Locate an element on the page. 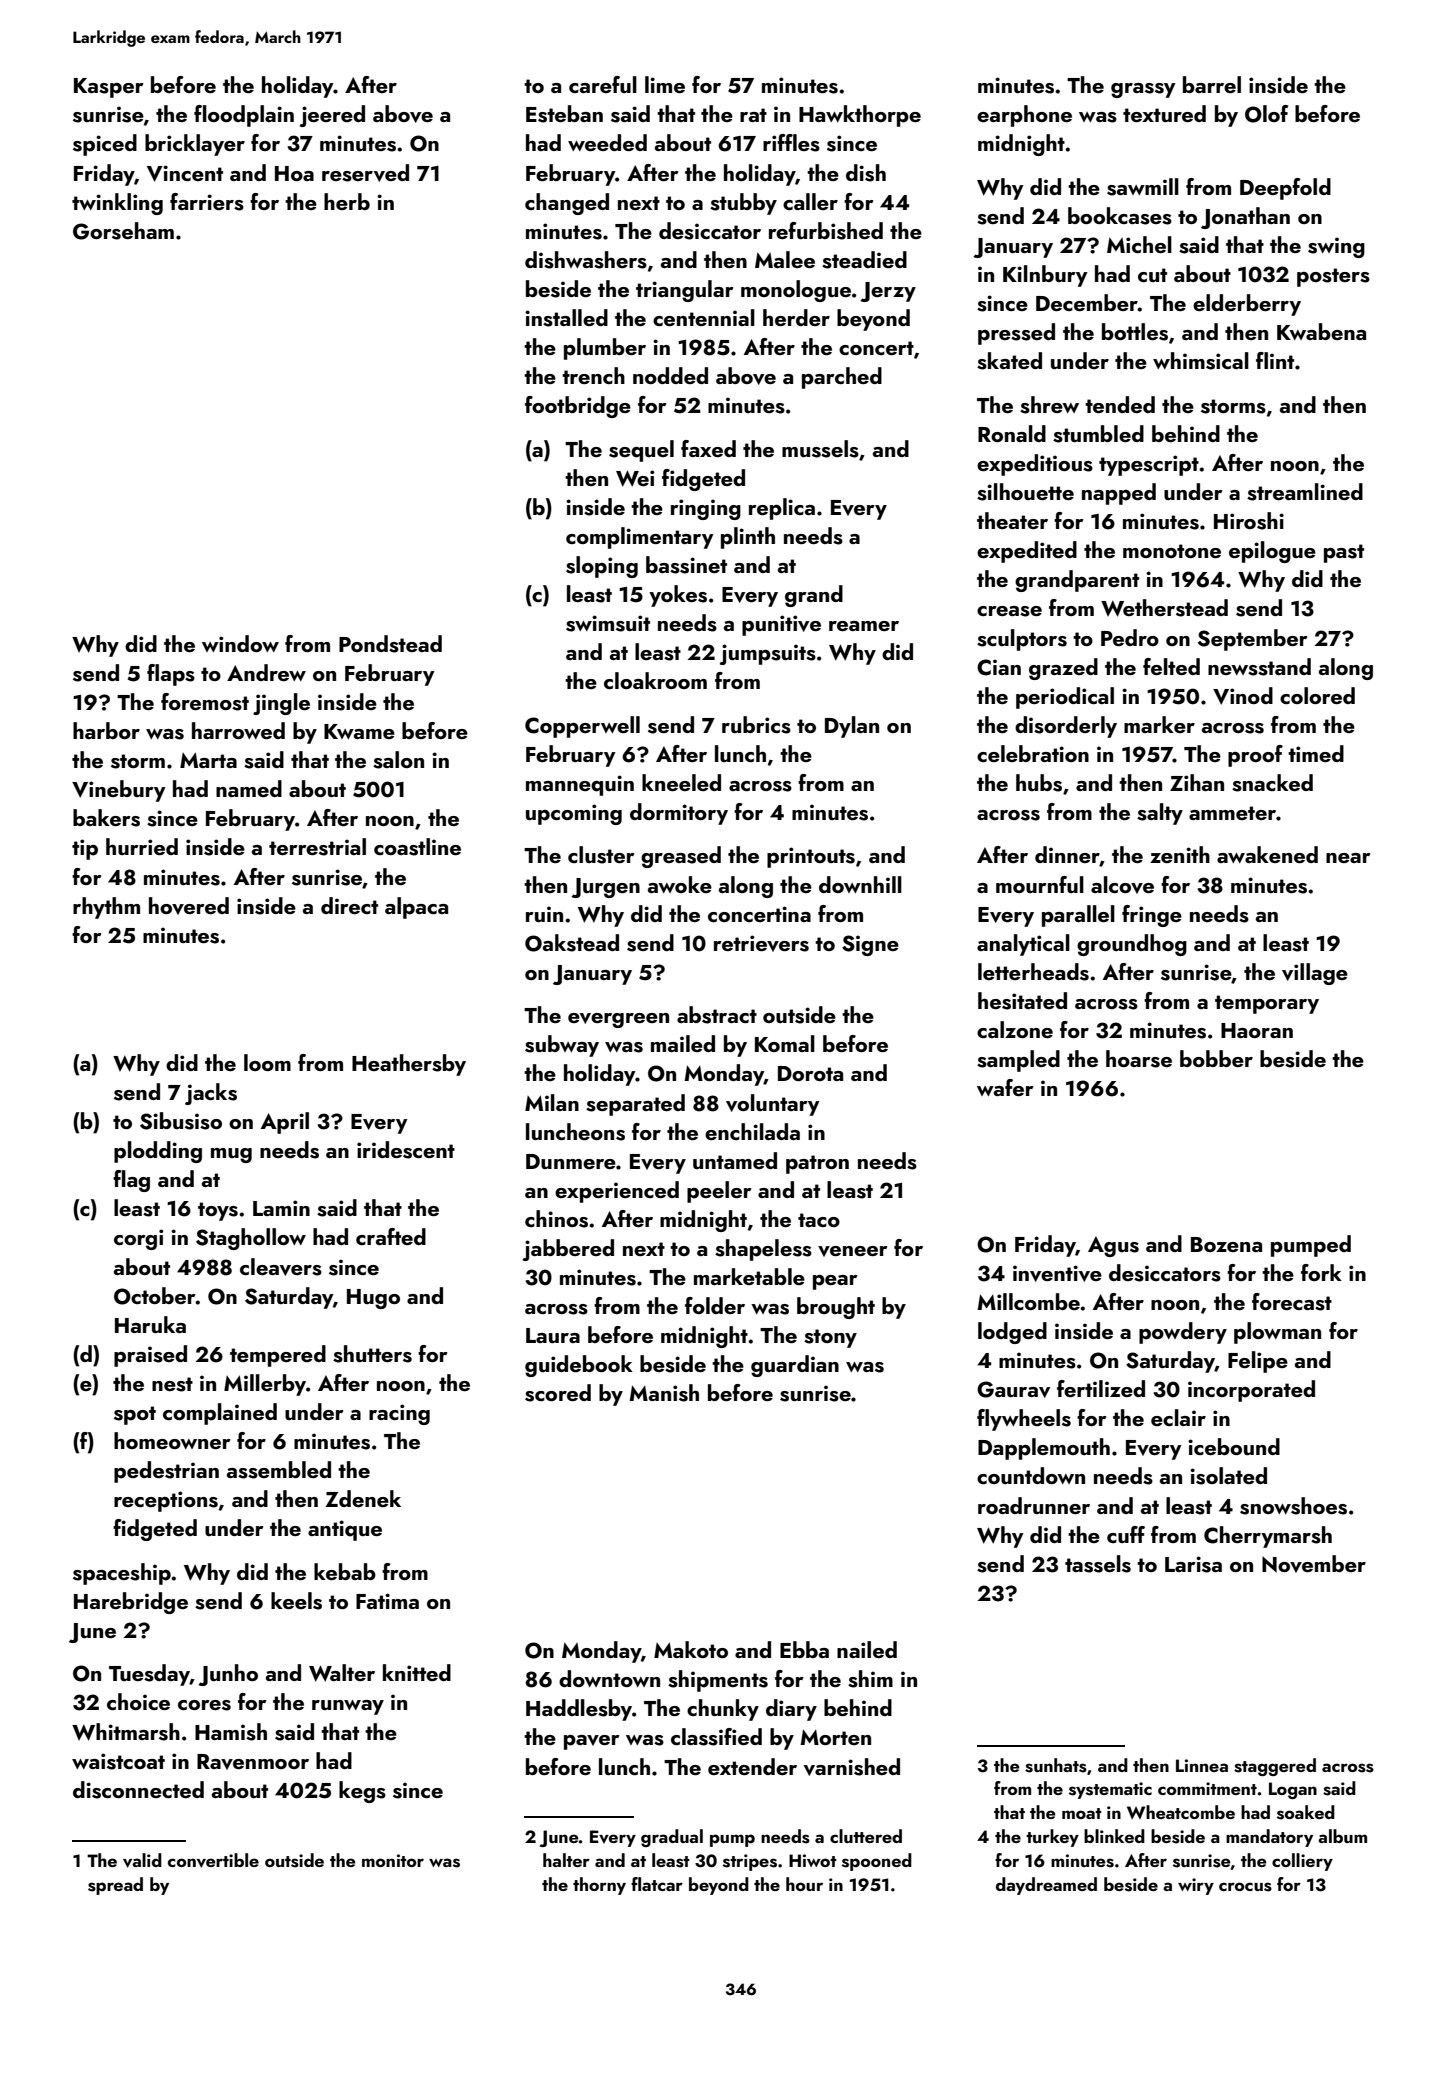 The height and width of the page is (2100, 1450). Jerzy is located at coordinates (888, 292).
